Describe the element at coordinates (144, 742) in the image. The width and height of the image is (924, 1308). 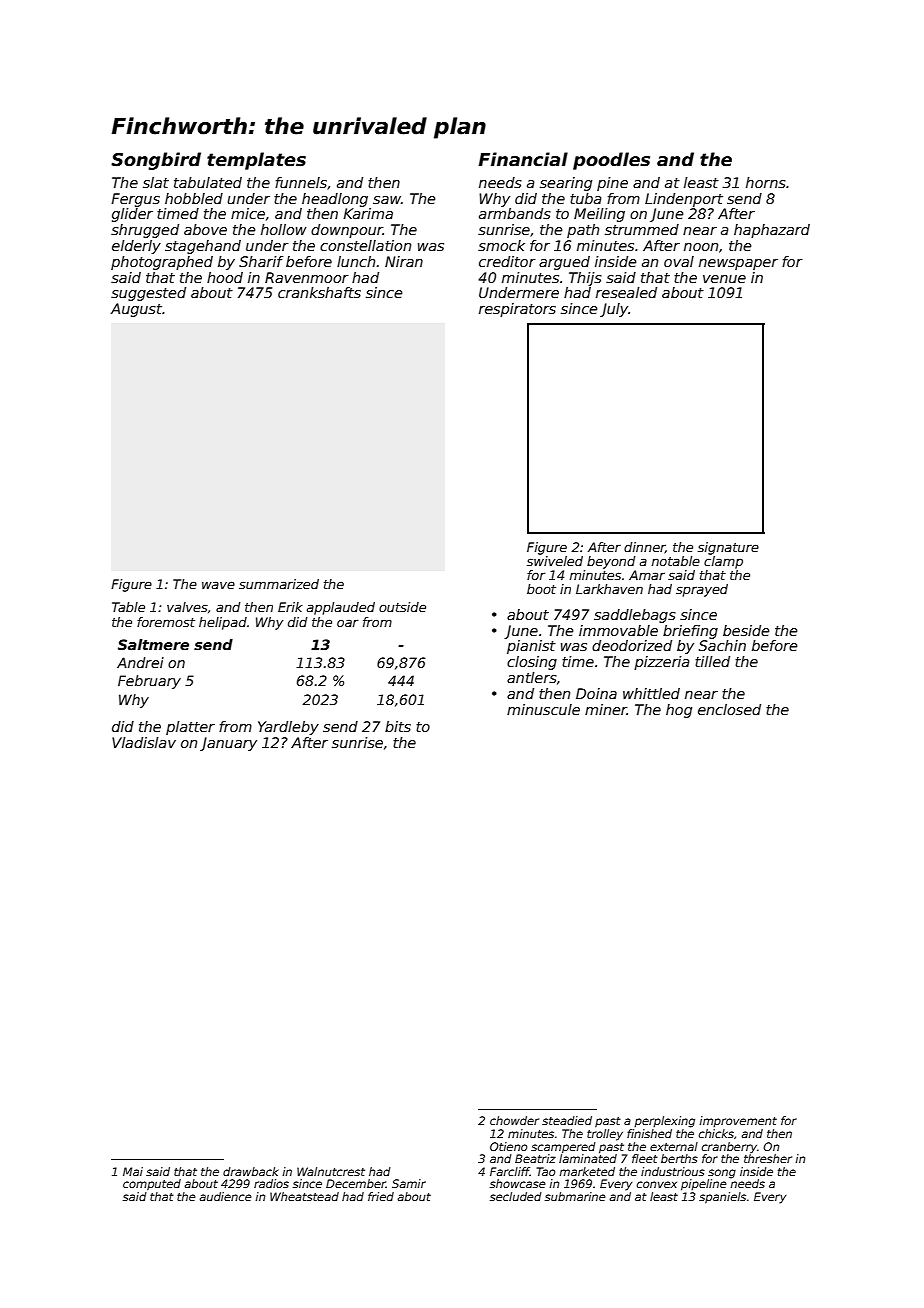
I see `Vladislav` at that location.
